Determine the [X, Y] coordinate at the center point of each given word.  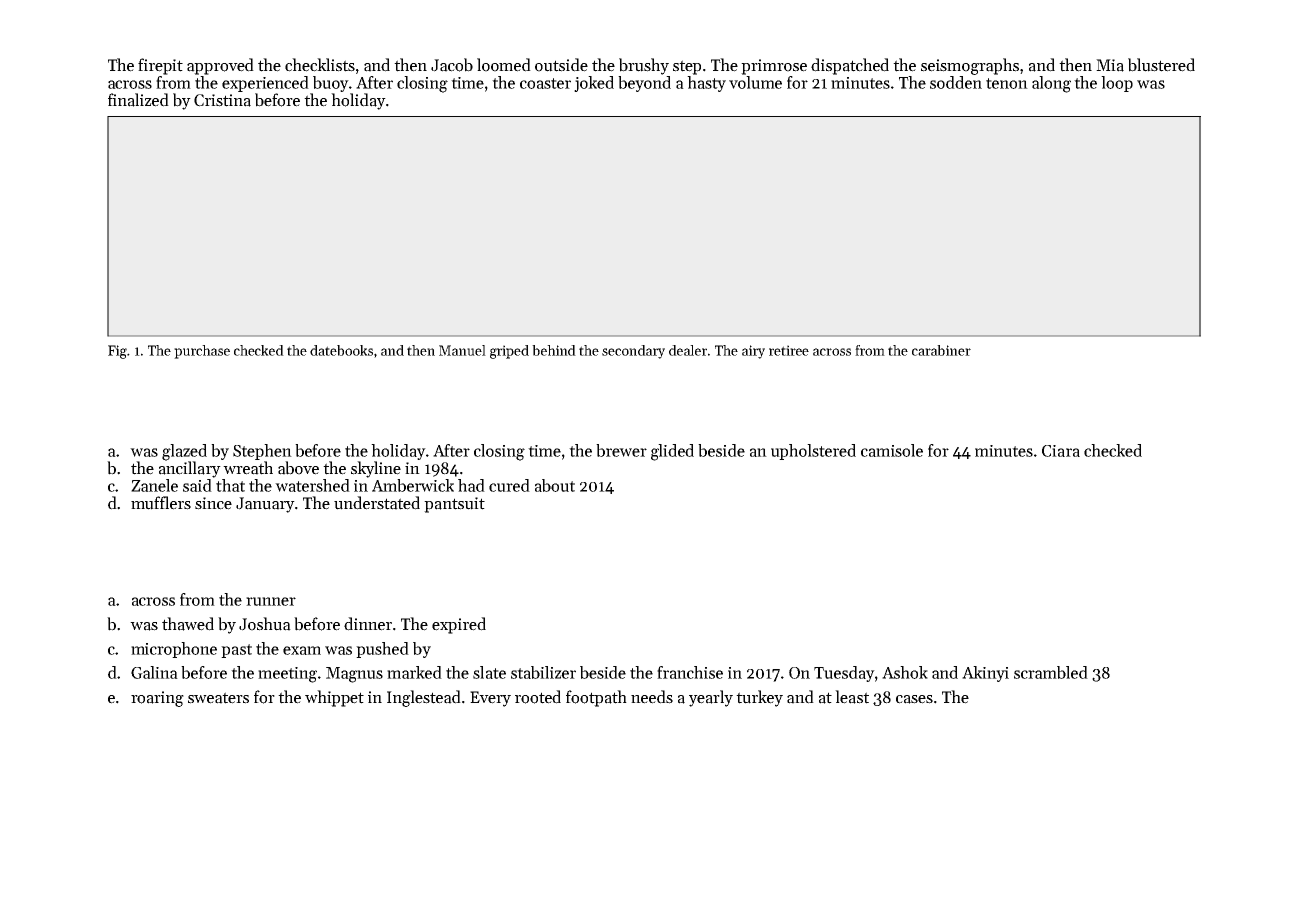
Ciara [1061, 451]
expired [459, 625]
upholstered [813, 452]
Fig [117, 352]
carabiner [941, 350]
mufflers [161, 503]
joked [594, 84]
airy [753, 352]
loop [1117, 84]
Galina [154, 672]
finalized [138, 100]
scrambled [1051, 672]
